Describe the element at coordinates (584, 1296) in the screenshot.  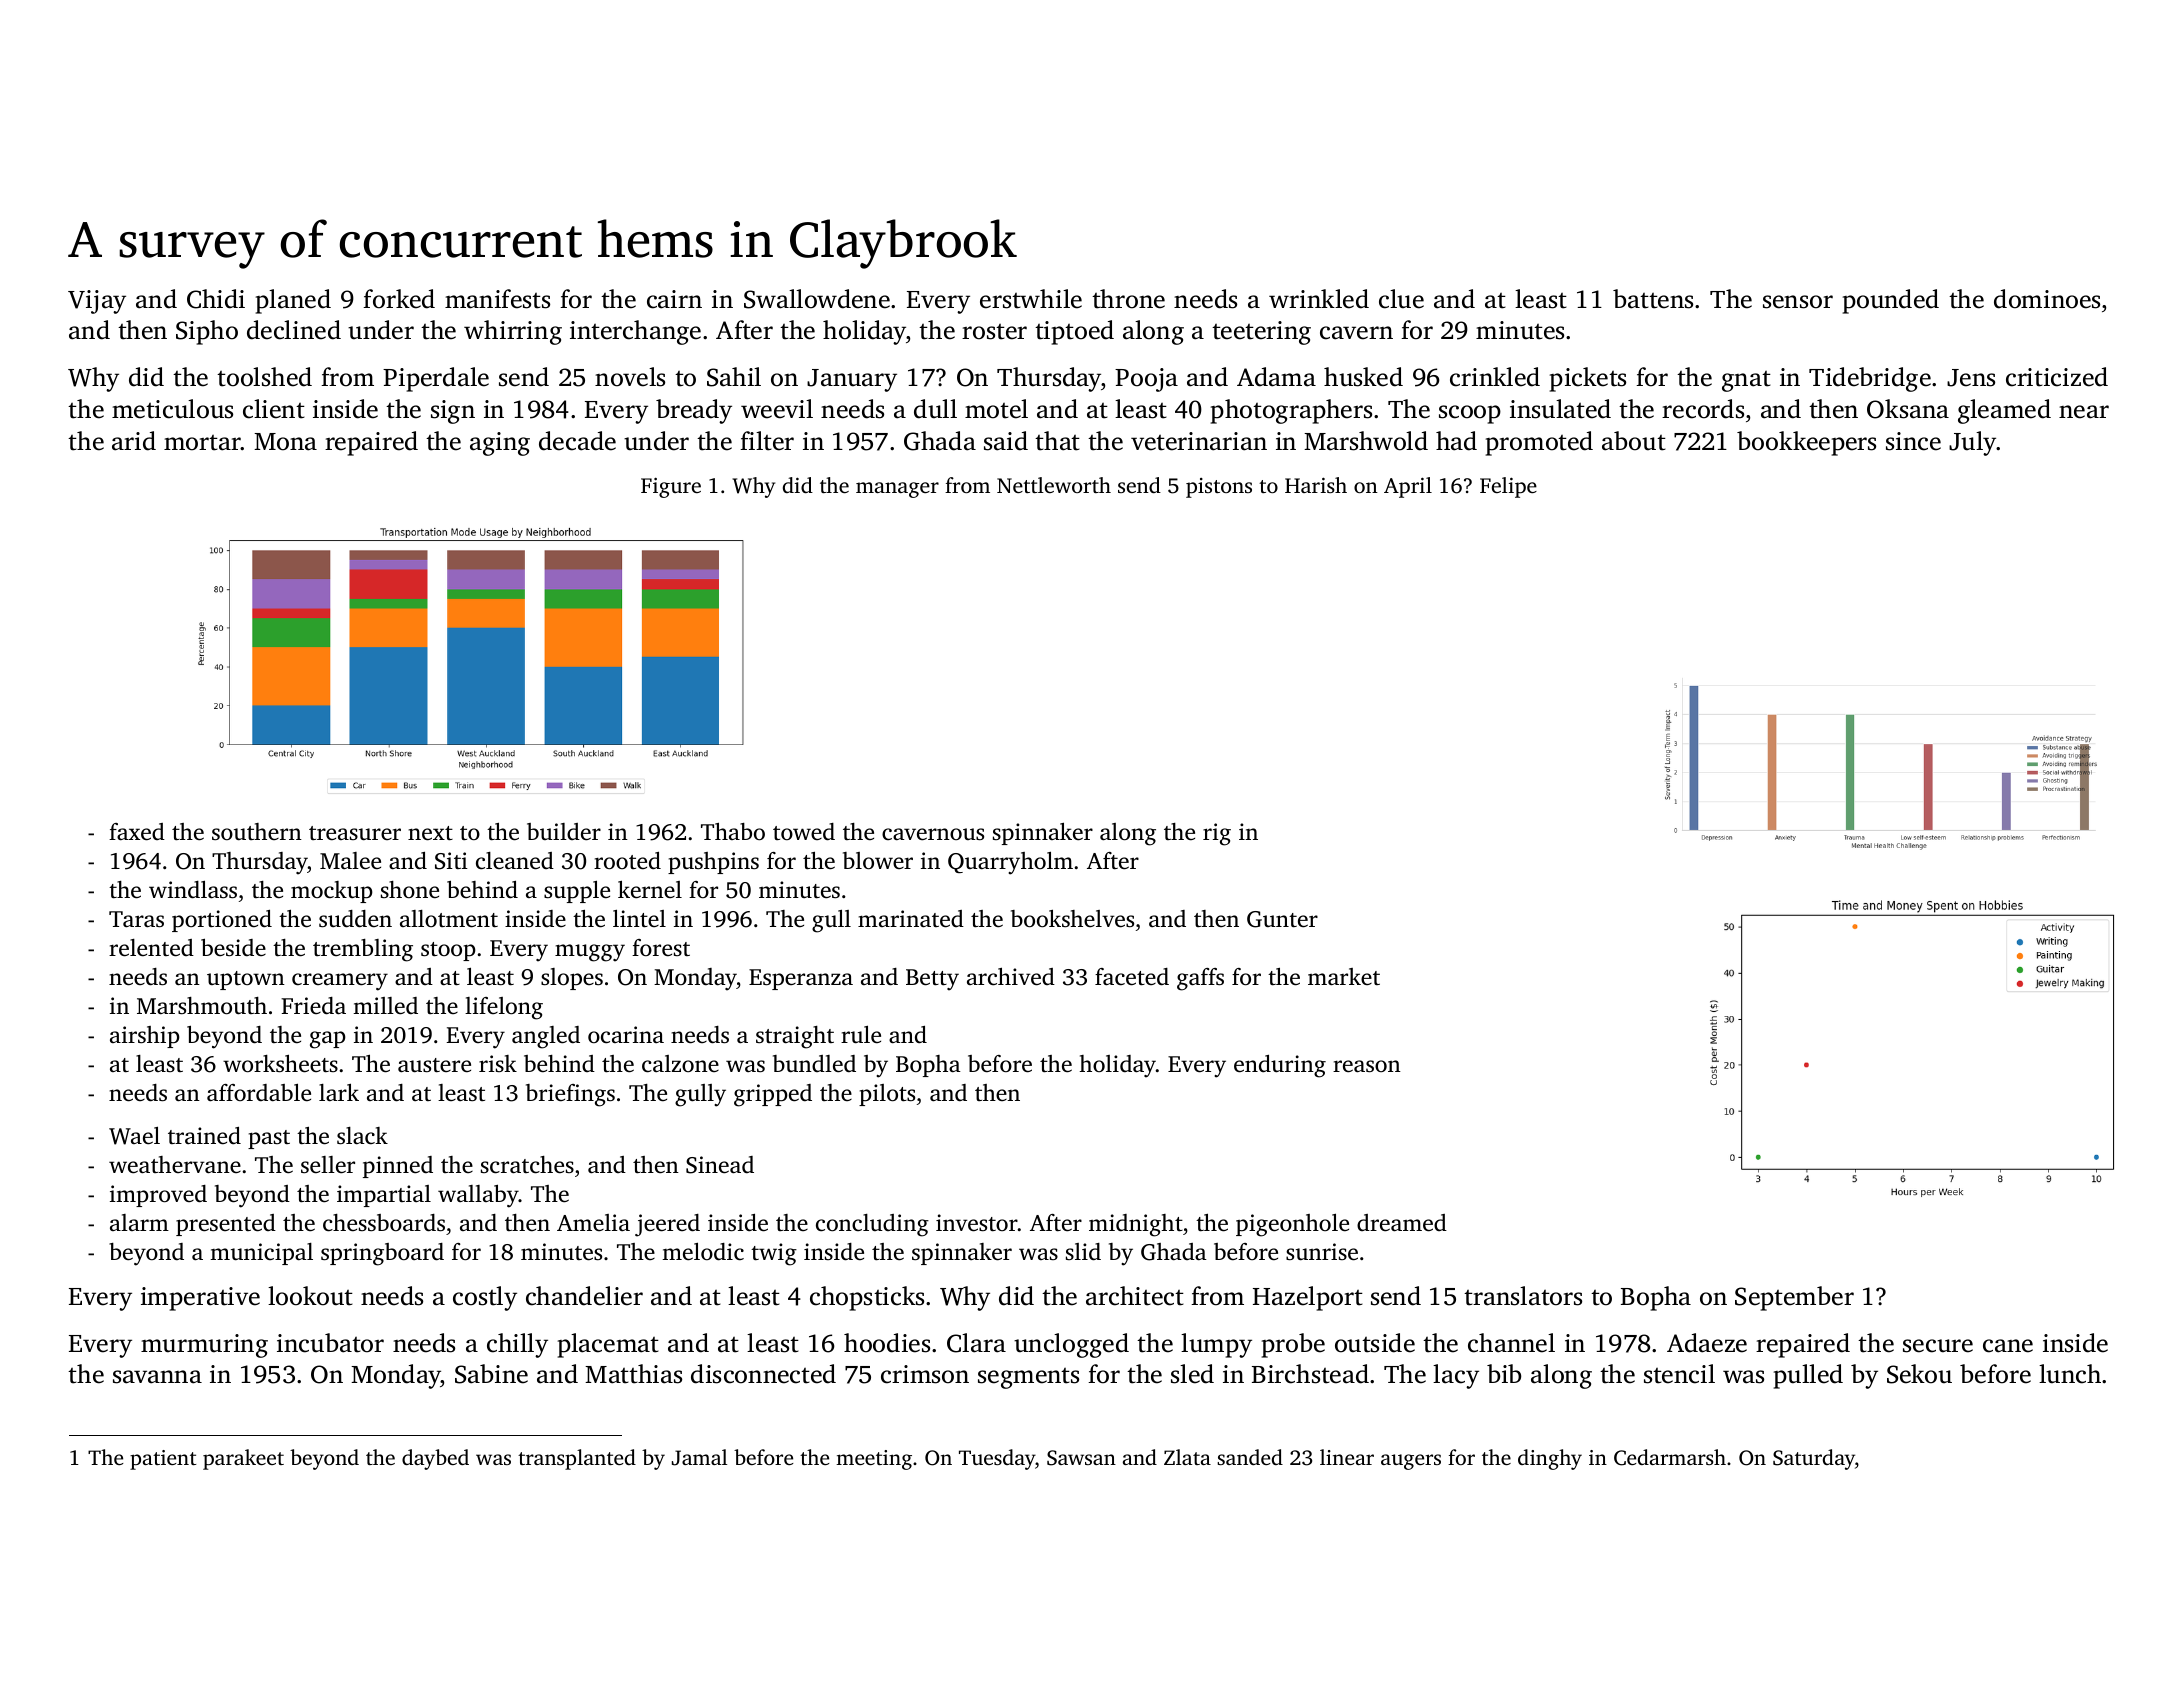
I see `chandelier` at that location.
